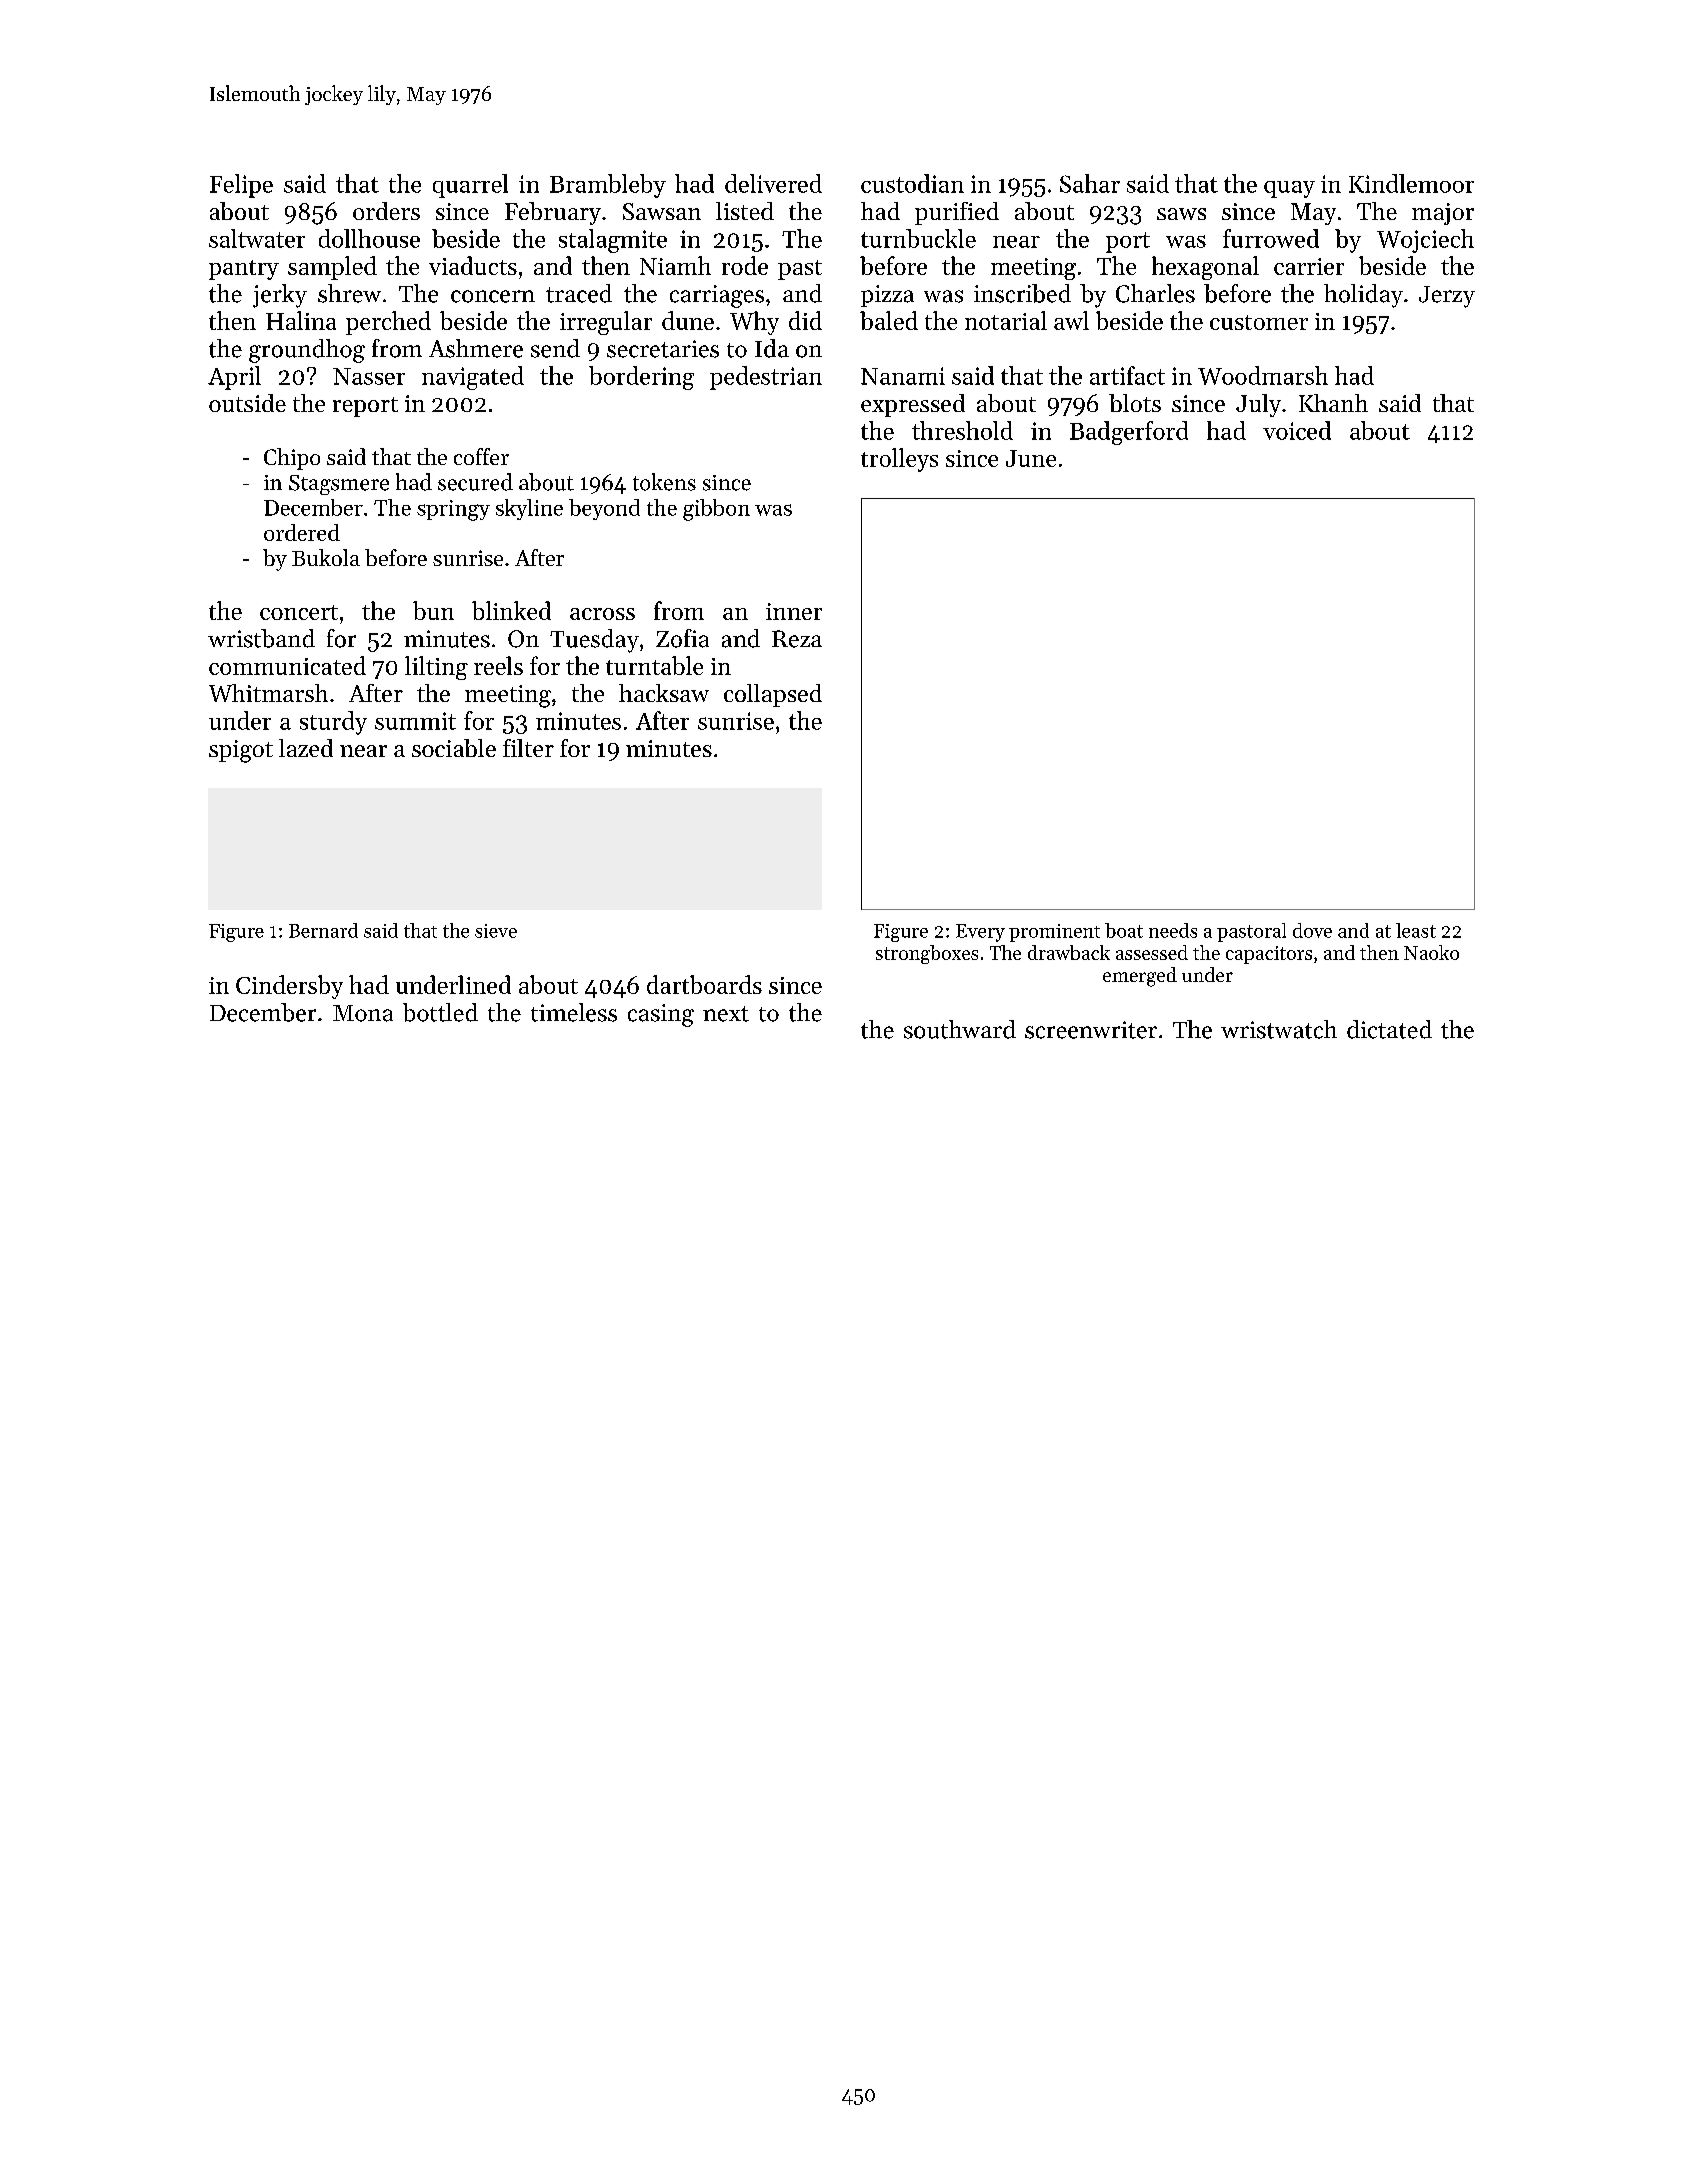 Image resolution: width=1683 pixels, height=2178 pixels. I want to click on bottled, so click(440, 1012).
